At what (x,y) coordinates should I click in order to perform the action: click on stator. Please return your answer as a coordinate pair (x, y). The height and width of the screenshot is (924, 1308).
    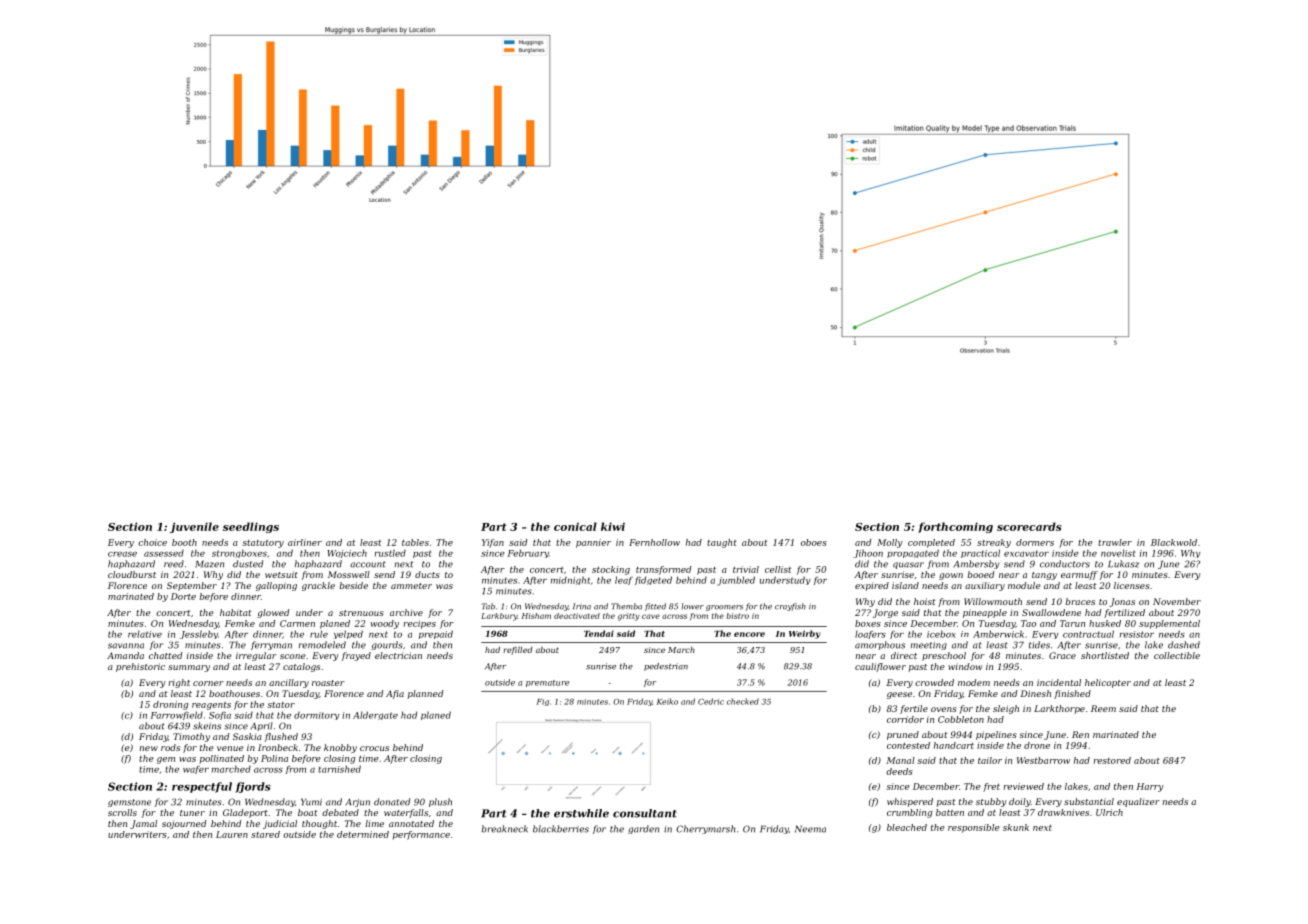
    Looking at the image, I should click on (281, 705).
